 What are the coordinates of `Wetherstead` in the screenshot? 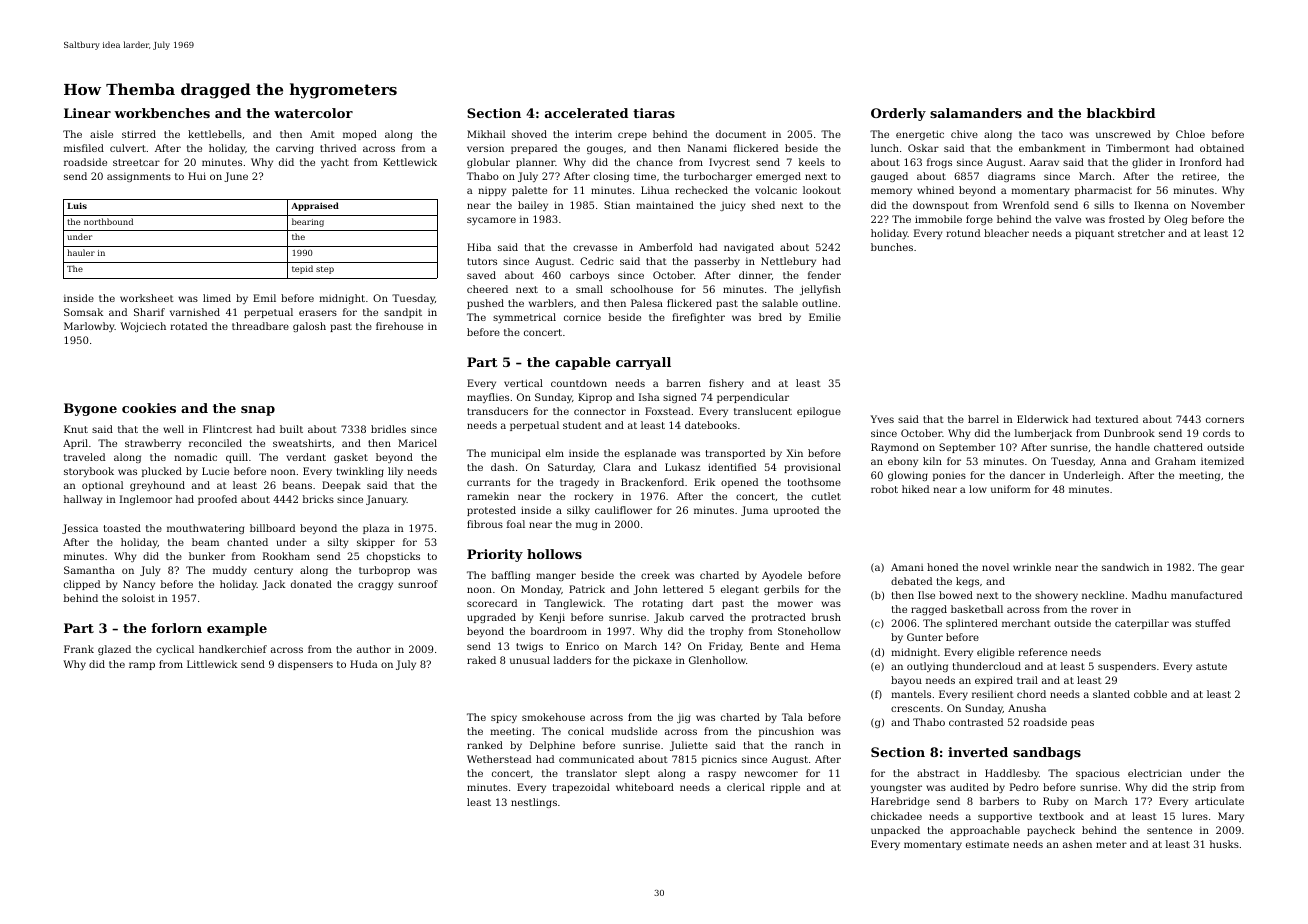 It's located at (499, 759).
